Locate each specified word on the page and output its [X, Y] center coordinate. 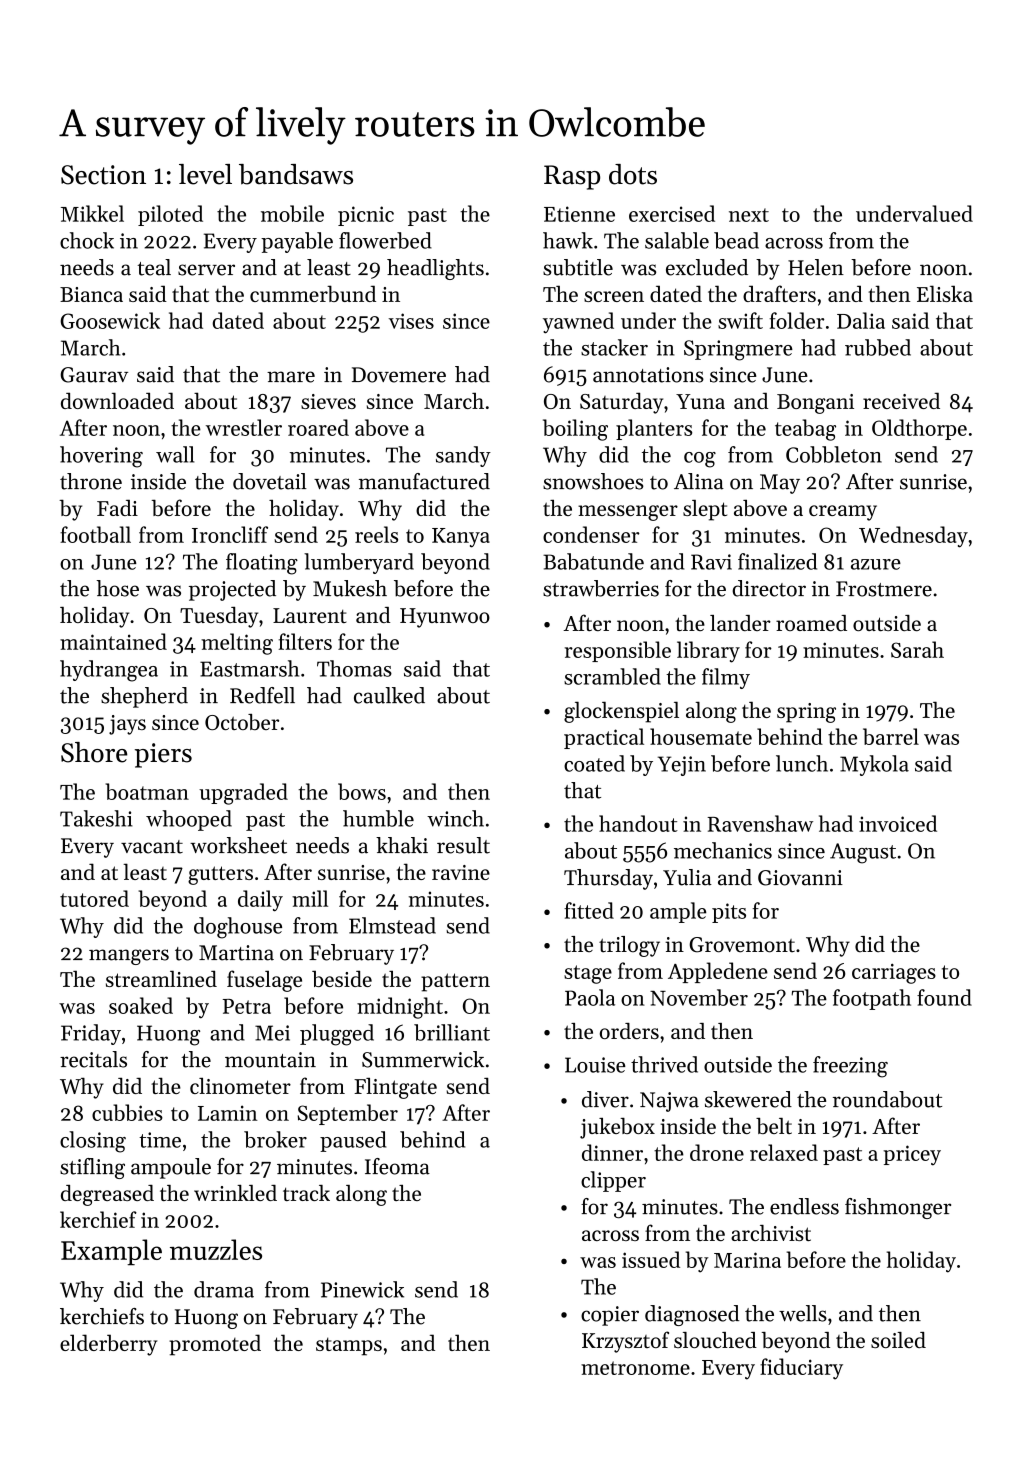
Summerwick [423, 1059]
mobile [292, 213]
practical [604, 738]
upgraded [243, 794]
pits [729, 913]
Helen [816, 267]
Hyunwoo [445, 618]
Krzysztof [625, 1342]
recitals [93, 1059]
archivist [771, 1233]
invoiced [898, 823]
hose [118, 588]
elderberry [108, 1345]
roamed [811, 623]
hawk [568, 240]
